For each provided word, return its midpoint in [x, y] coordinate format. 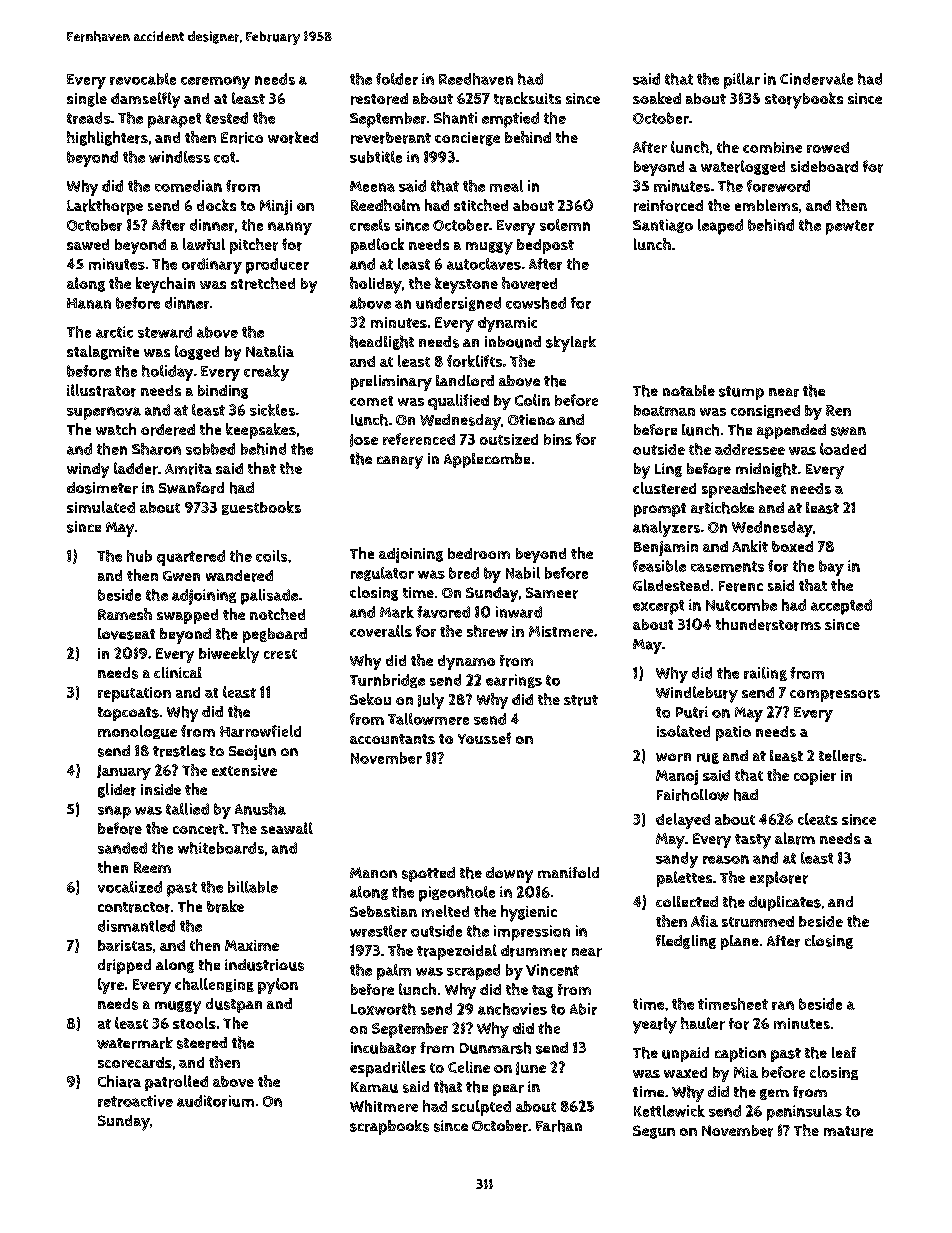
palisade [269, 597]
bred [464, 573]
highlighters [107, 138]
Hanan [89, 303]
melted [445, 911]
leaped [720, 227]
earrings [514, 681]
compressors [835, 696]
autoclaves [484, 264]
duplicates [785, 903]
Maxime [252, 945]
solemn [565, 225]
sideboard [824, 167]
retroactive [135, 1101]
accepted [841, 607]
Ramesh [125, 614]
